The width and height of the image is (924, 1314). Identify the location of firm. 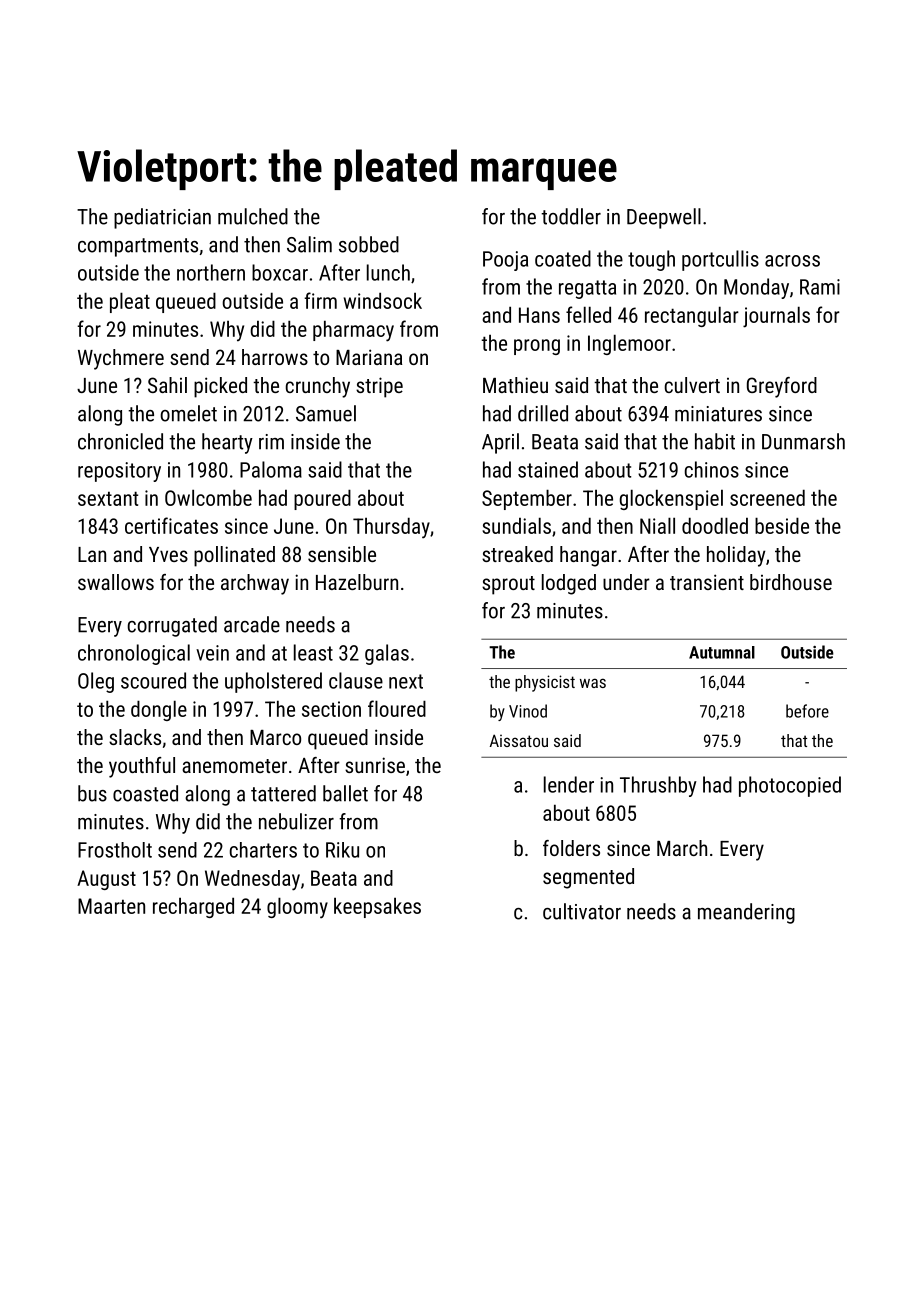
(320, 300).
